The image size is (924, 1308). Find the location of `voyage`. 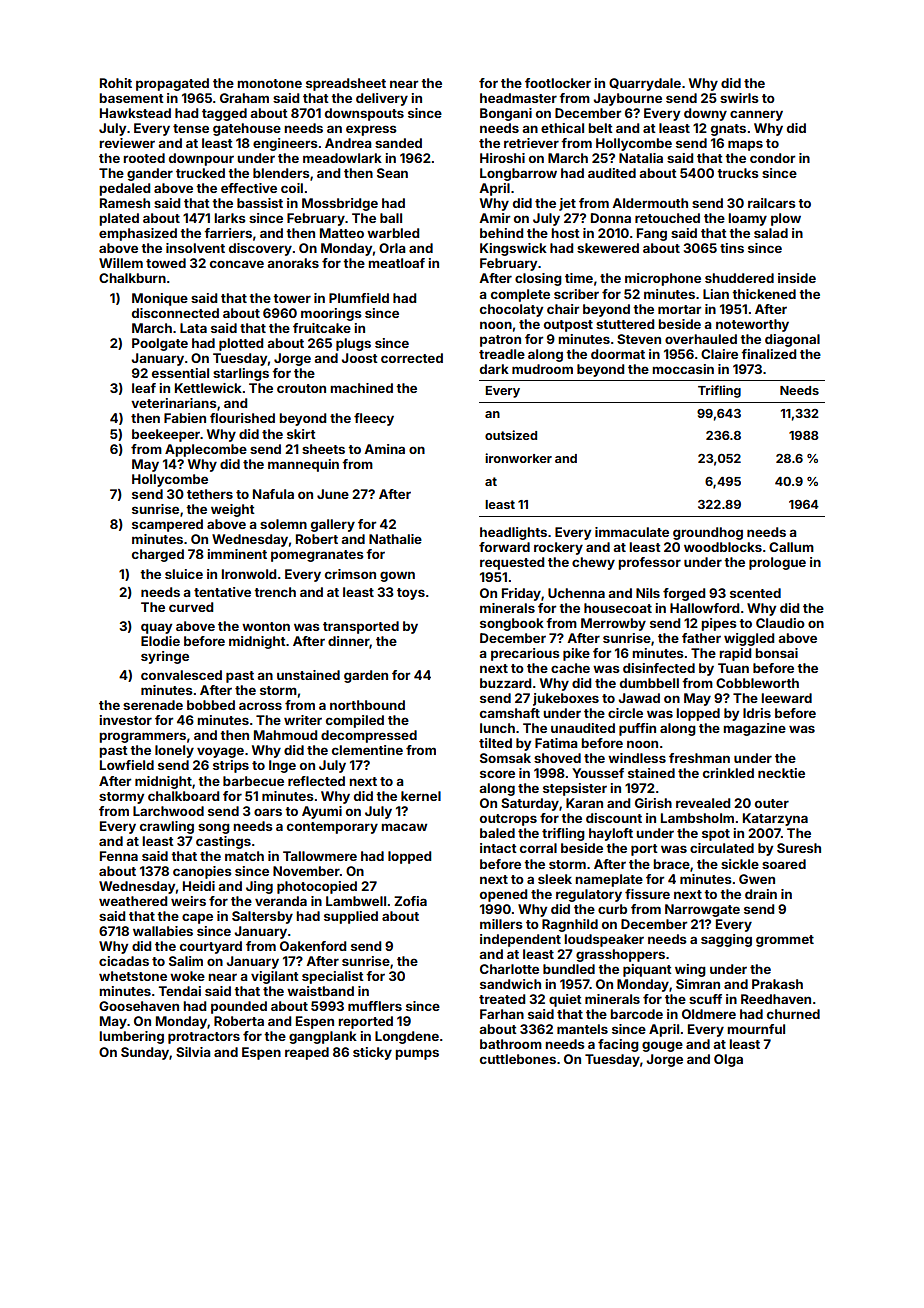

voyage is located at coordinates (220, 752).
